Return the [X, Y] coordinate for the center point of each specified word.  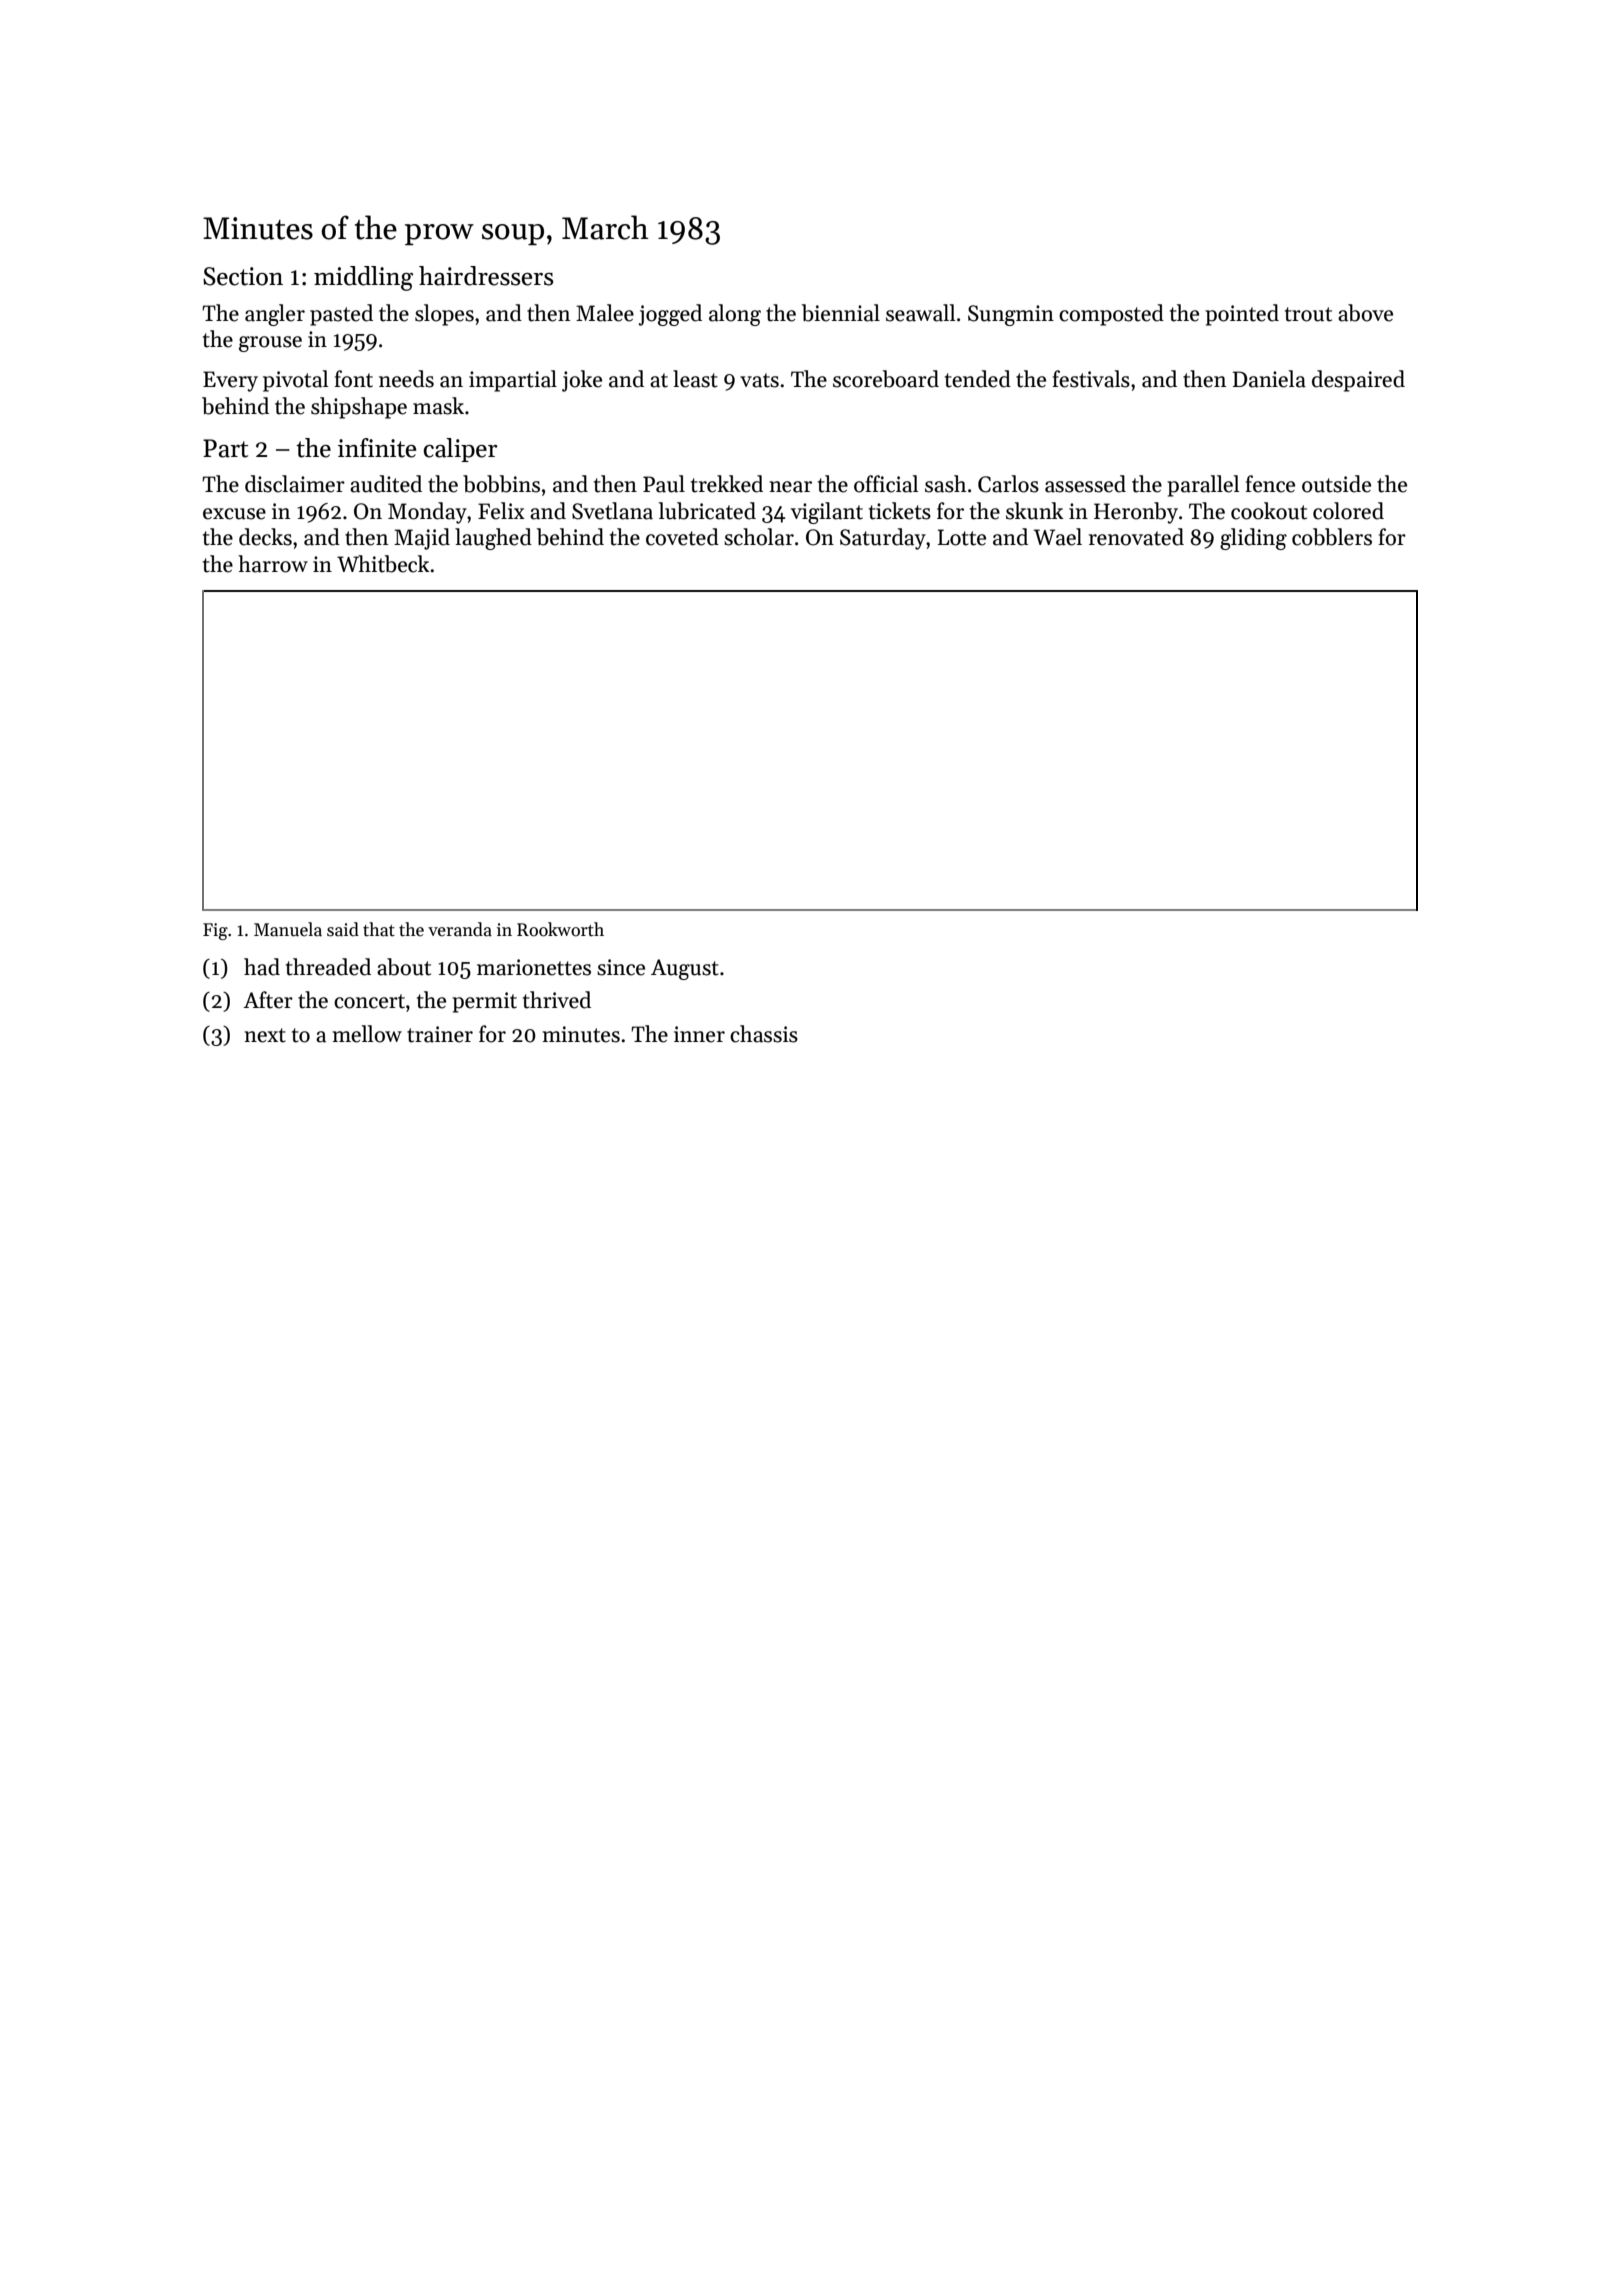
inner [699, 1034]
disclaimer [295, 484]
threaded [328, 967]
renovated [1136, 537]
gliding [1253, 539]
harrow [273, 564]
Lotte [962, 537]
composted [1111, 315]
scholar [759, 537]
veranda [460, 929]
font [353, 379]
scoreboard [886, 379]
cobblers [1332, 537]
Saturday [883, 539]
